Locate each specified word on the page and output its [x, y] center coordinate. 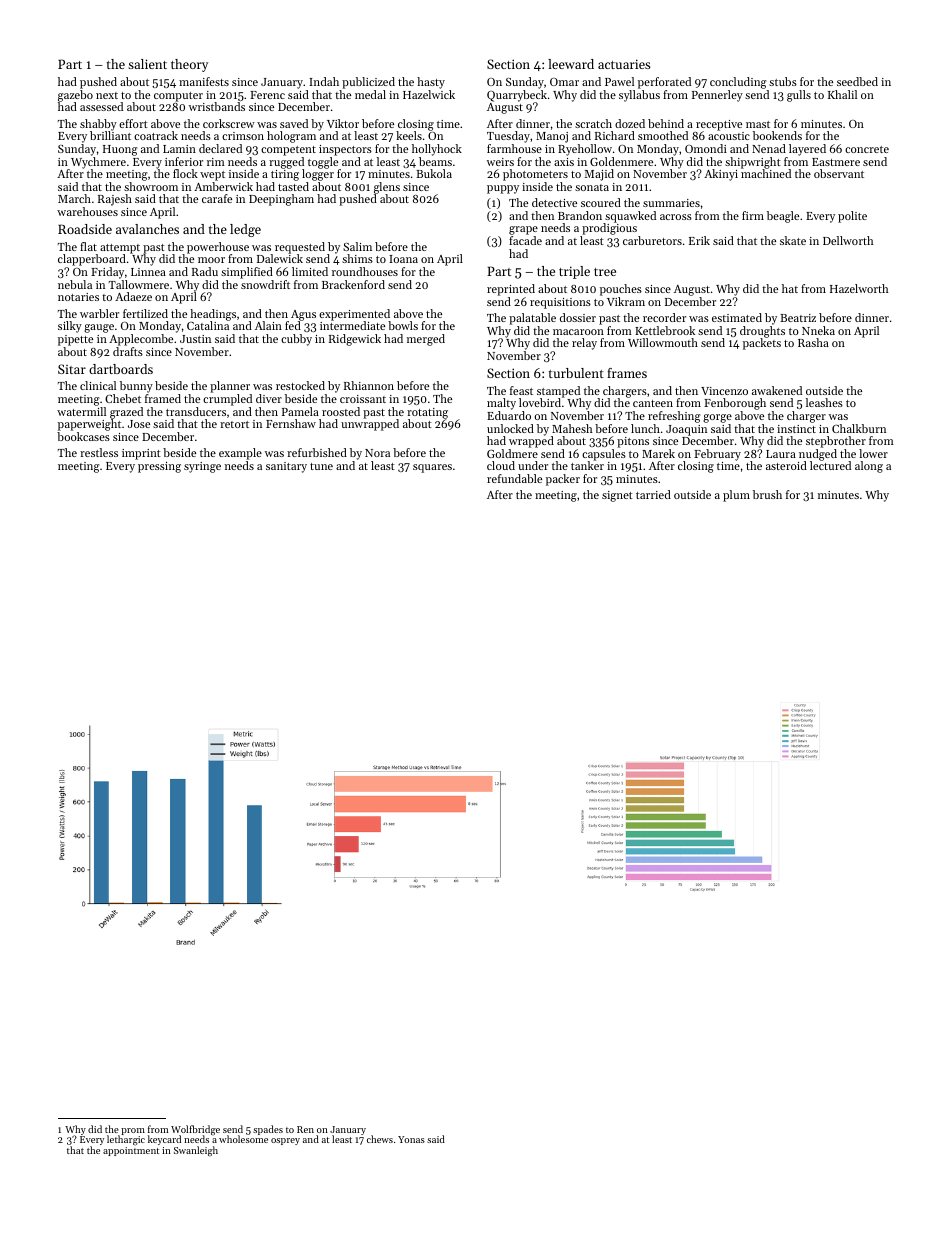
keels [409, 135]
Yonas [411, 1139]
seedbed [857, 81]
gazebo [75, 96]
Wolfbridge [195, 1130]
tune [321, 466]
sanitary [286, 467]
